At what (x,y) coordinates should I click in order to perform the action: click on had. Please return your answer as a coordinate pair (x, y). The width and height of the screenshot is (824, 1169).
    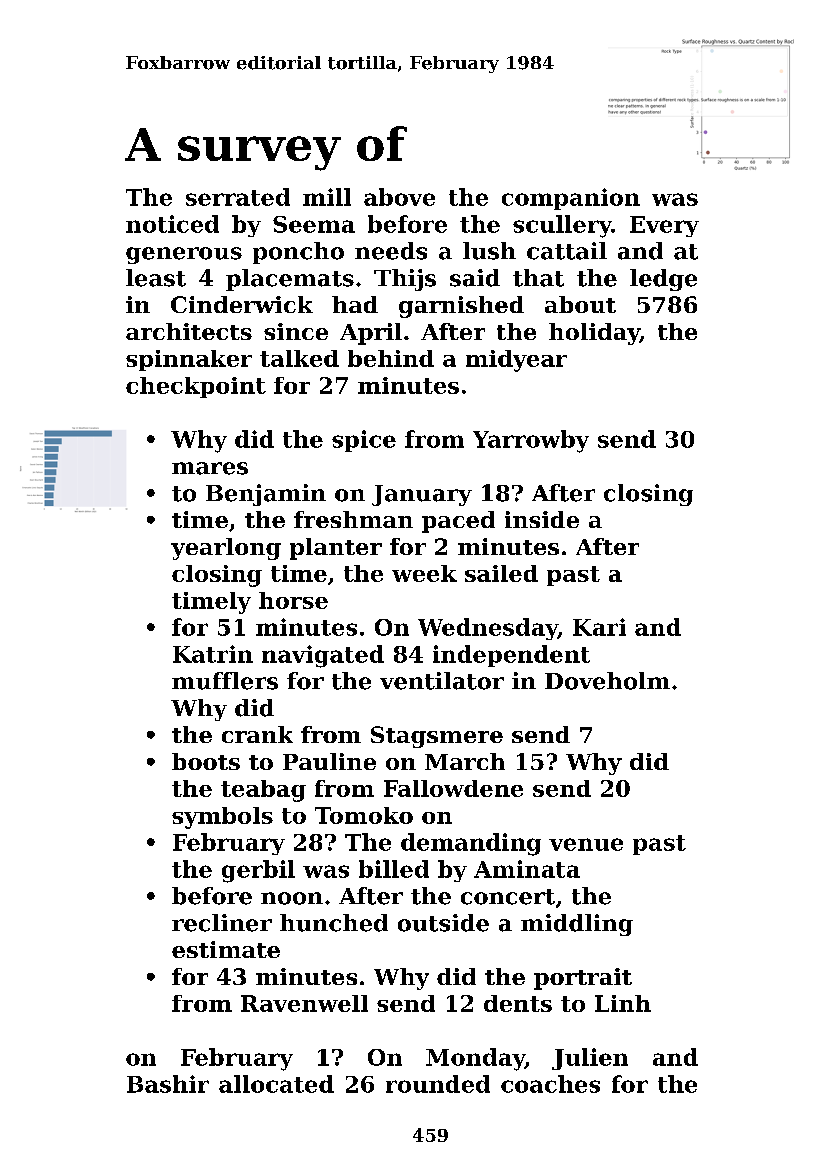
    Looking at the image, I should click on (355, 304).
